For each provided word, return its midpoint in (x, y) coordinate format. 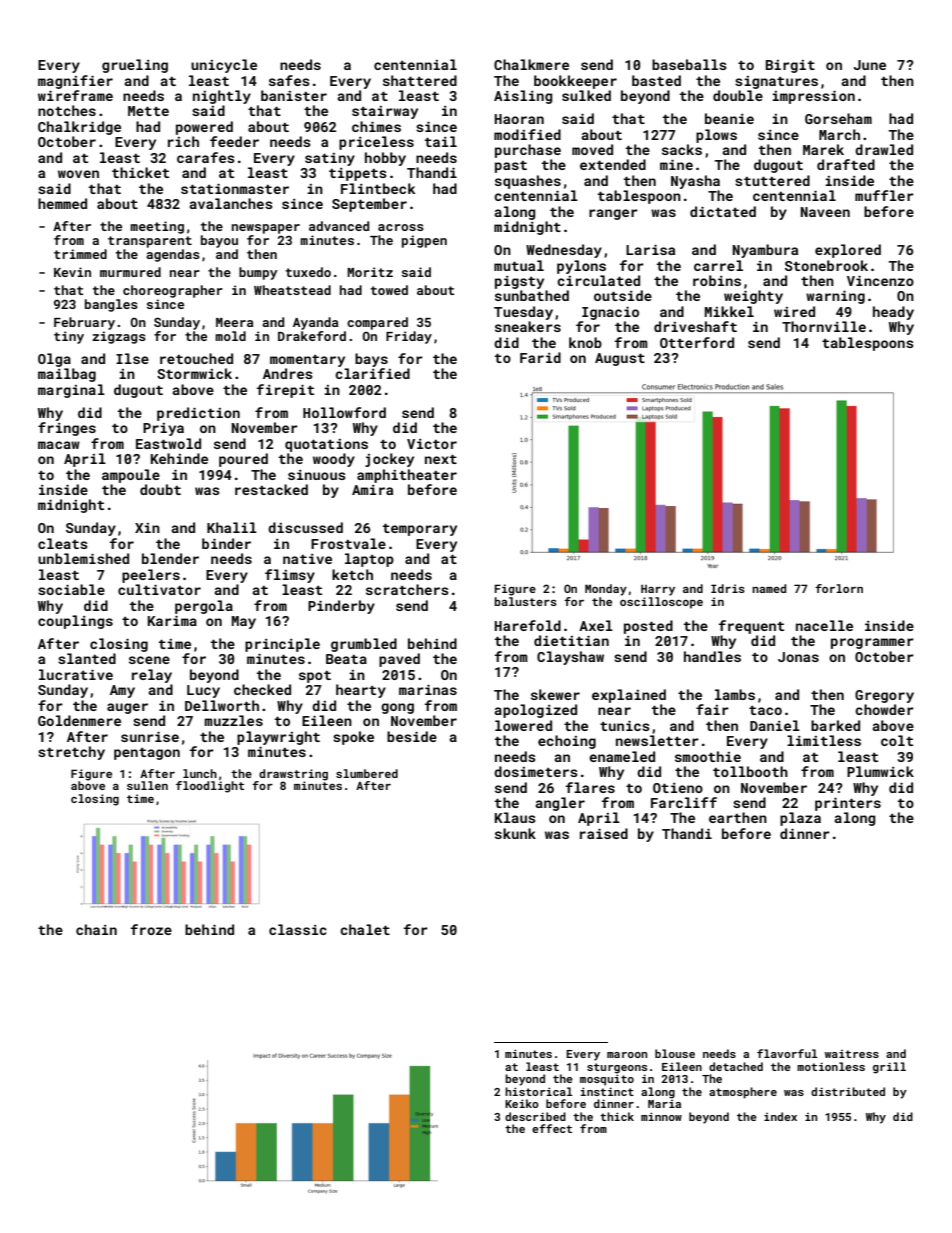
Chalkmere (531, 64)
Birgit (790, 66)
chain (96, 929)
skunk (515, 833)
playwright (278, 738)
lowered (523, 725)
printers (848, 804)
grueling (135, 66)
